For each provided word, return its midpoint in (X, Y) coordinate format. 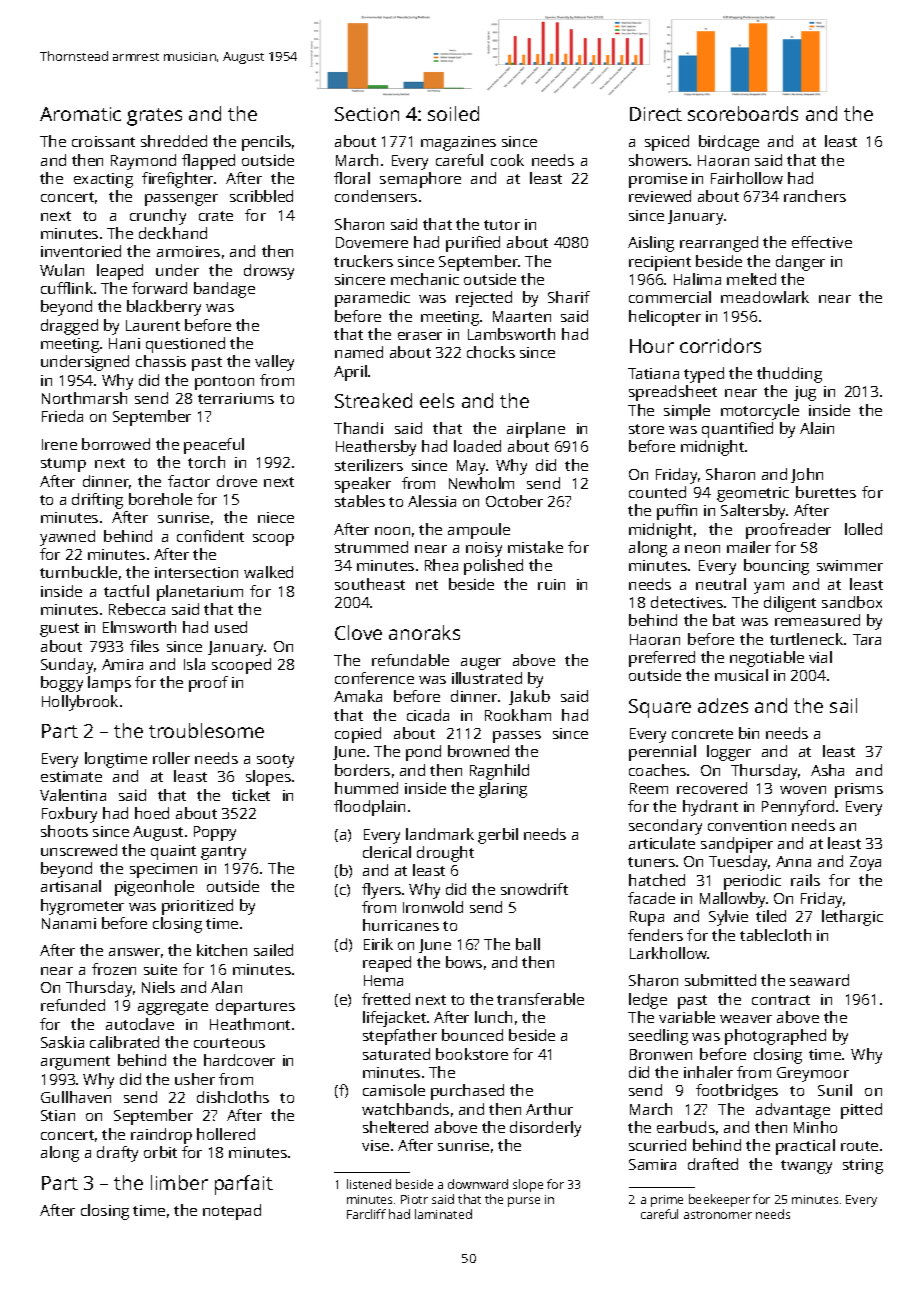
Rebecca (137, 609)
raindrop (161, 1136)
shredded (174, 141)
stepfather (400, 1037)
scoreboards (743, 113)
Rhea (441, 565)
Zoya (865, 863)
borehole (160, 499)
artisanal (71, 886)
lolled (863, 529)
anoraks (424, 632)
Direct (656, 114)
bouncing (776, 567)
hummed (366, 788)
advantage (793, 1111)
